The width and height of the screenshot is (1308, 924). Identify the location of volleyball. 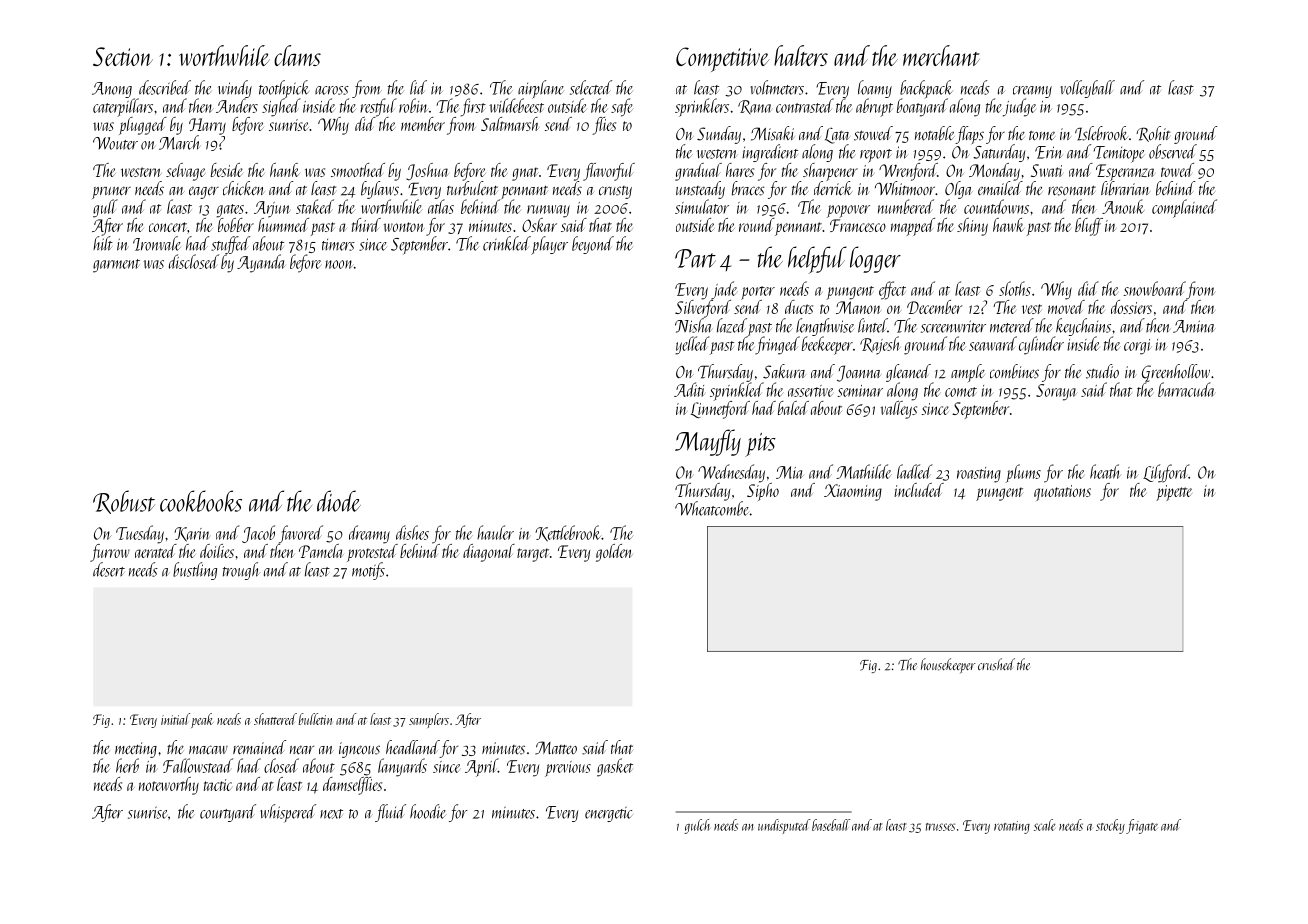
(1087, 89).
